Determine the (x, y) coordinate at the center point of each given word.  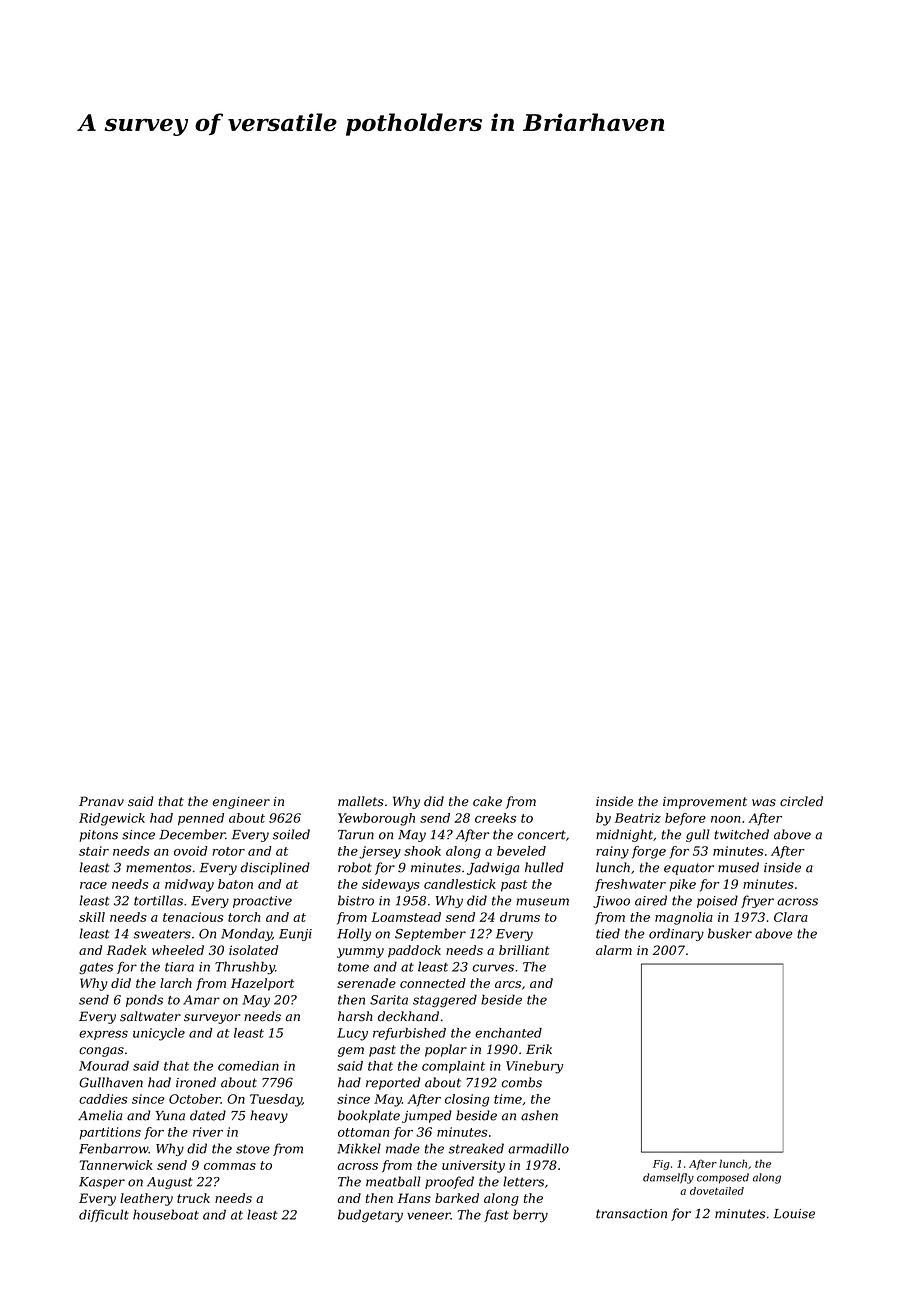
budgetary (370, 1216)
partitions (110, 1133)
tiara (179, 967)
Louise (794, 1214)
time (508, 1099)
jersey (380, 852)
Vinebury (534, 1067)
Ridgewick (112, 819)
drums (520, 917)
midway (189, 885)
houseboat (166, 1214)
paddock (414, 951)
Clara (791, 917)
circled (801, 801)
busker (730, 933)
